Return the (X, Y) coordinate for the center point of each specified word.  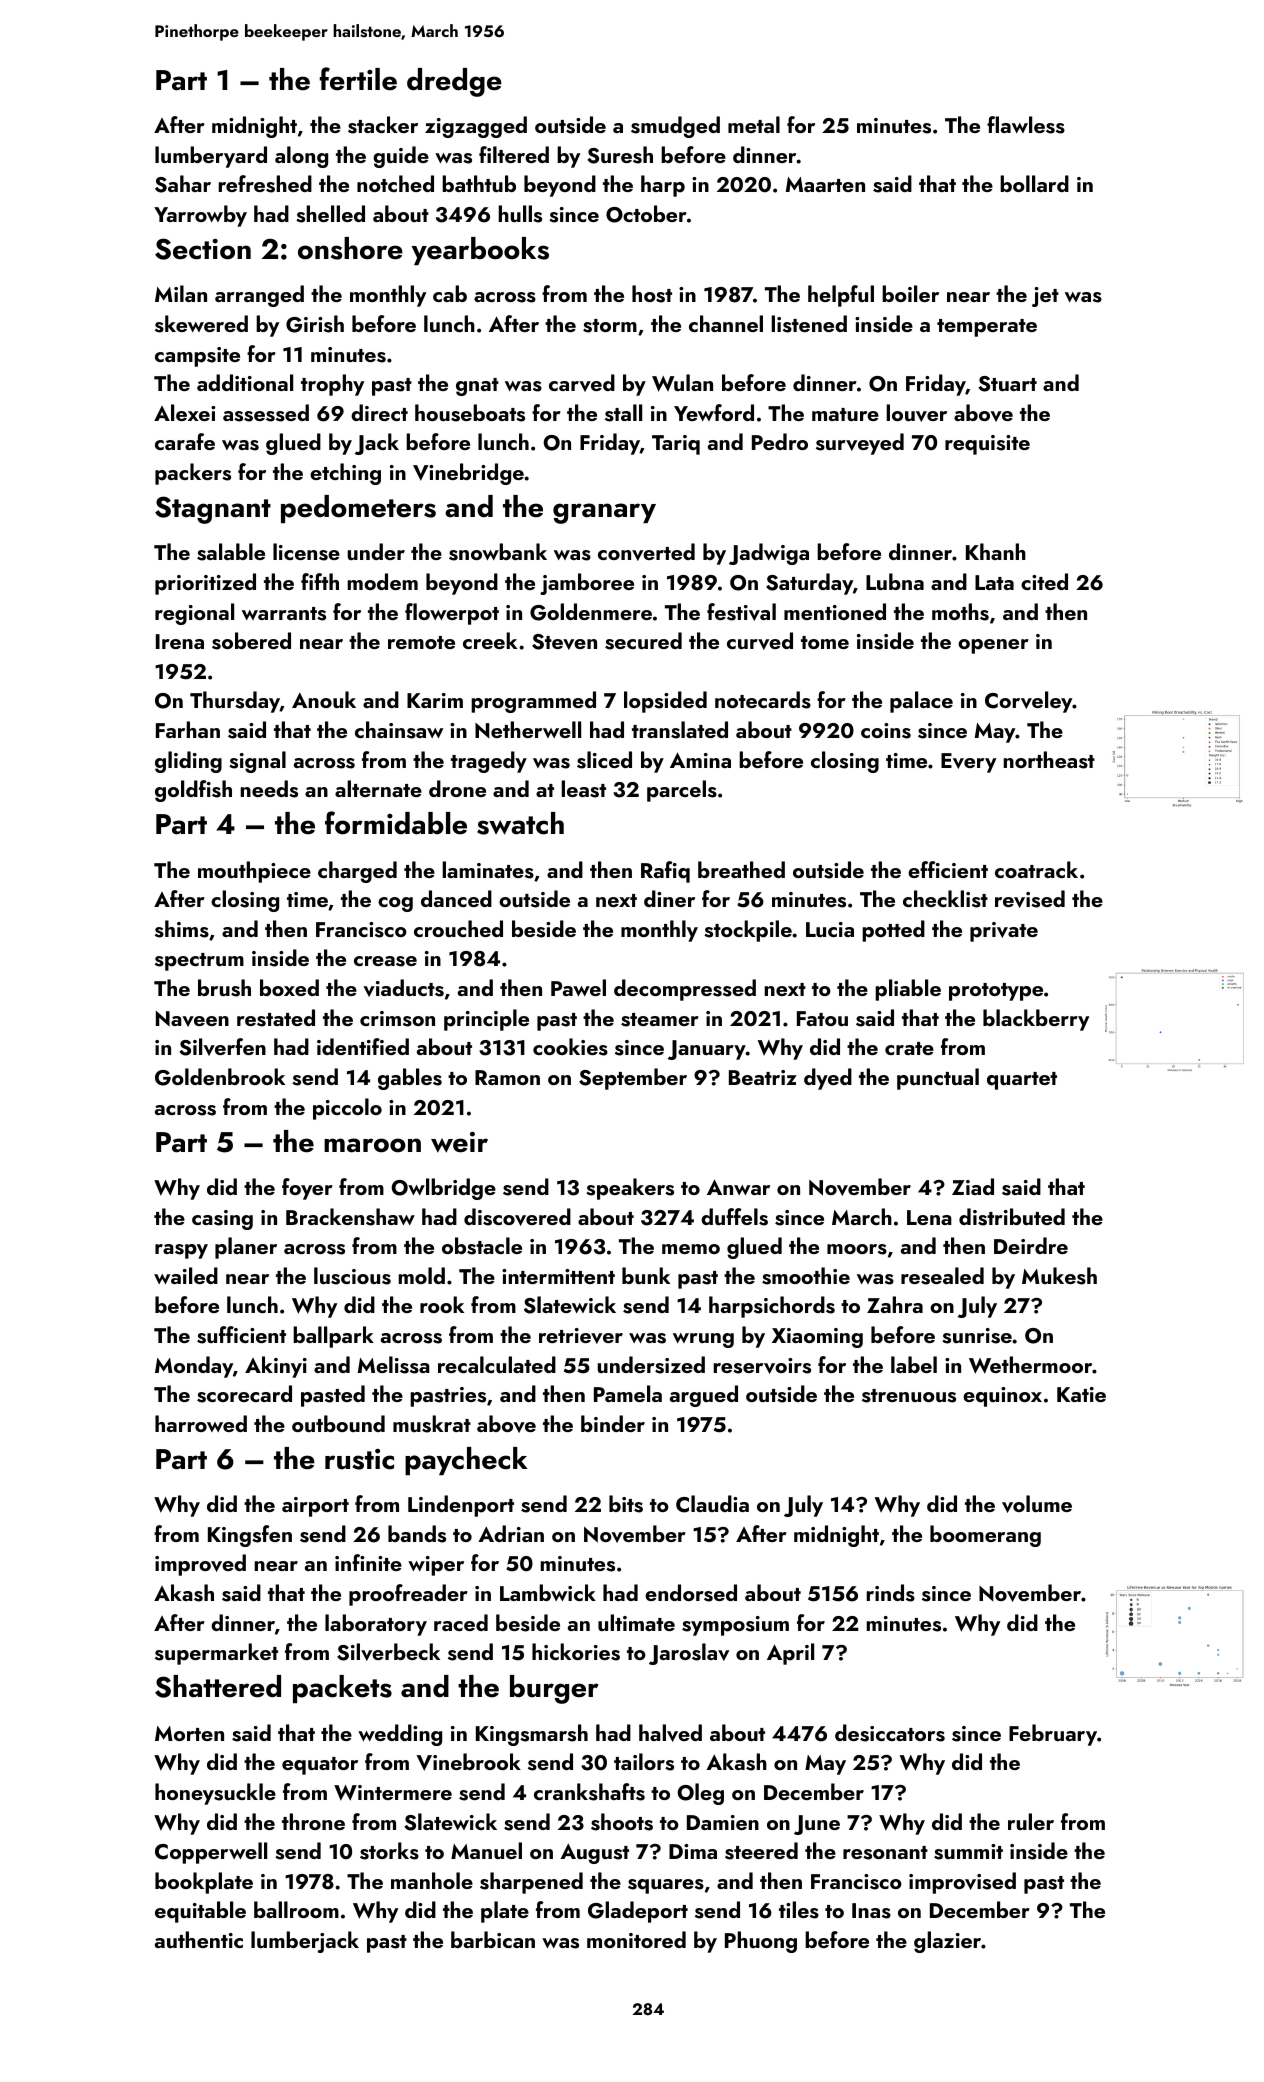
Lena (929, 1217)
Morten (189, 1733)
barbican (493, 1939)
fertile (358, 79)
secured (643, 641)
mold (421, 1275)
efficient (948, 869)
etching (345, 474)
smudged (675, 127)
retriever (581, 1336)
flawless (1026, 125)
